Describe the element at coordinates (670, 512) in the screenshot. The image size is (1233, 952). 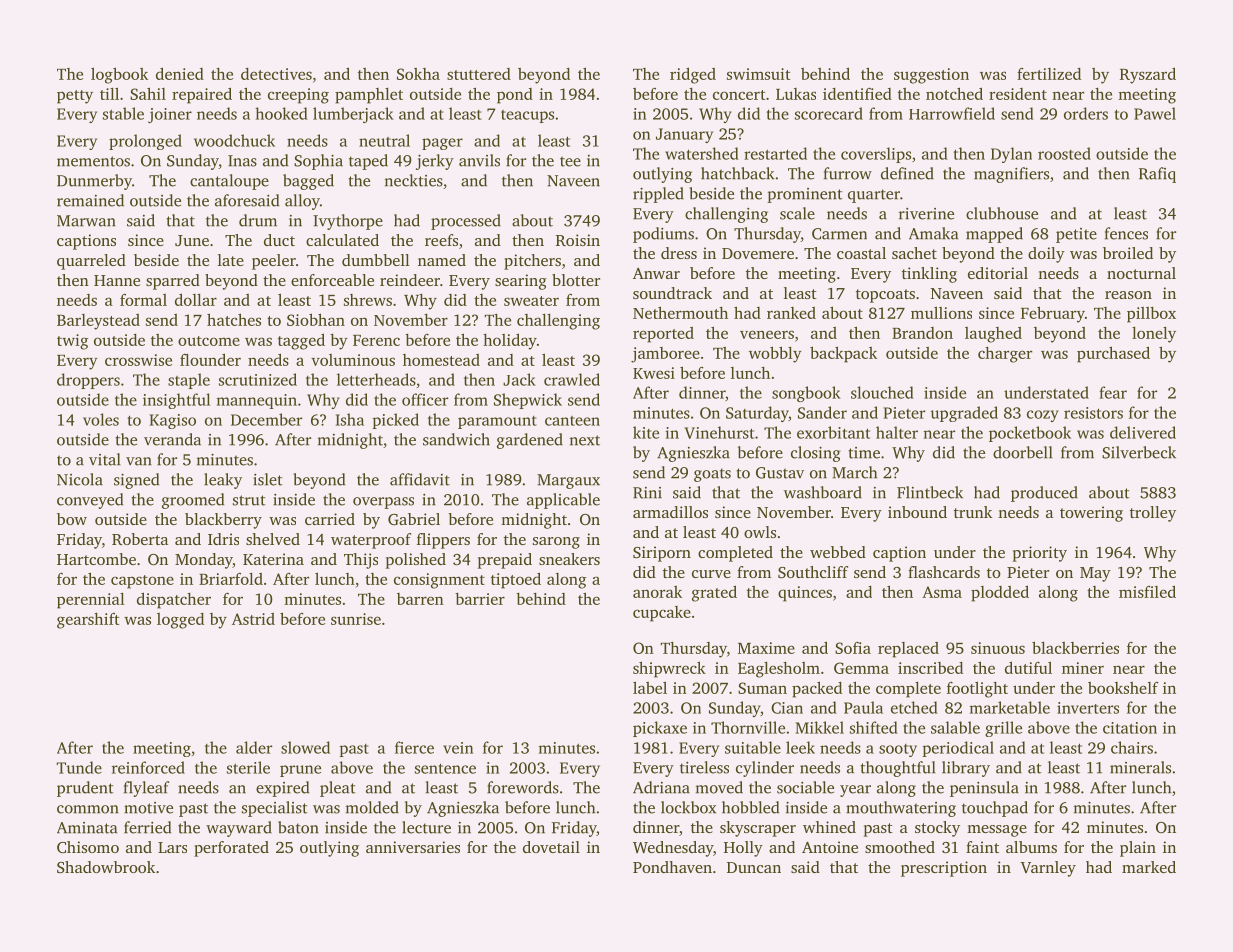
I see `armadillos` at that location.
